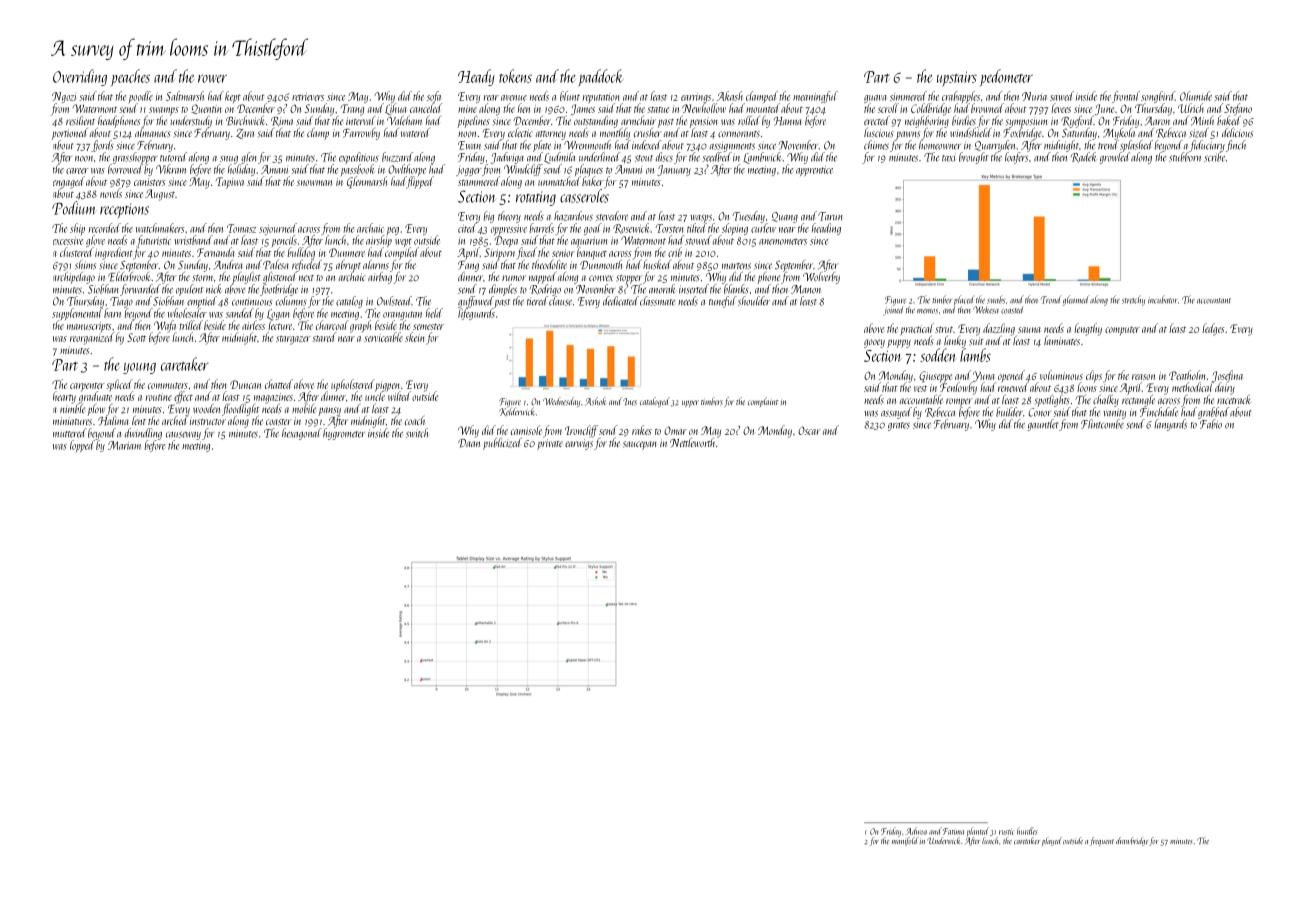  Describe the element at coordinates (212, 78) in the document. I see `rower` at that location.
